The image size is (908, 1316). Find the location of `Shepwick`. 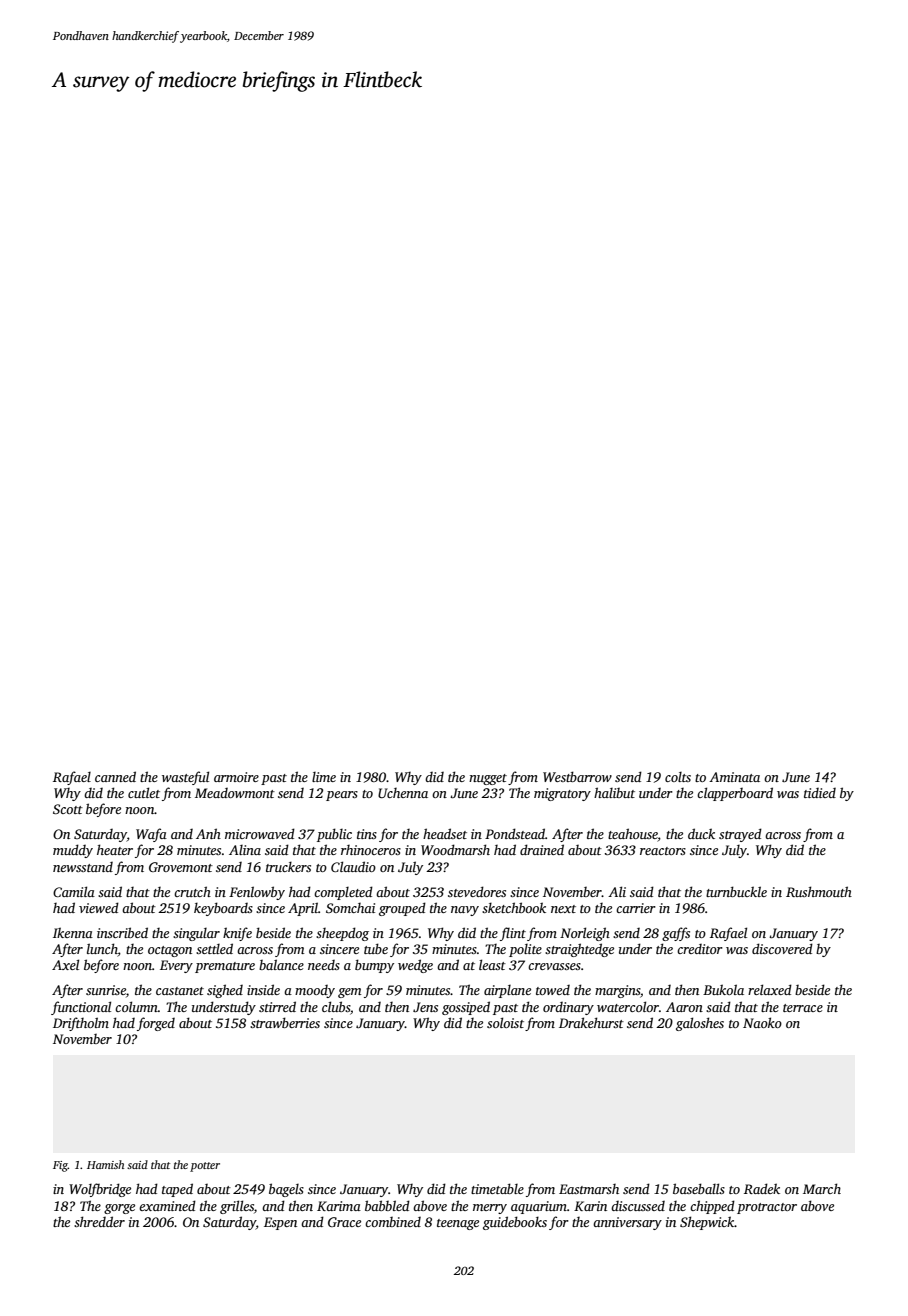

Shepwick is located at coordinates (707, 1223).
